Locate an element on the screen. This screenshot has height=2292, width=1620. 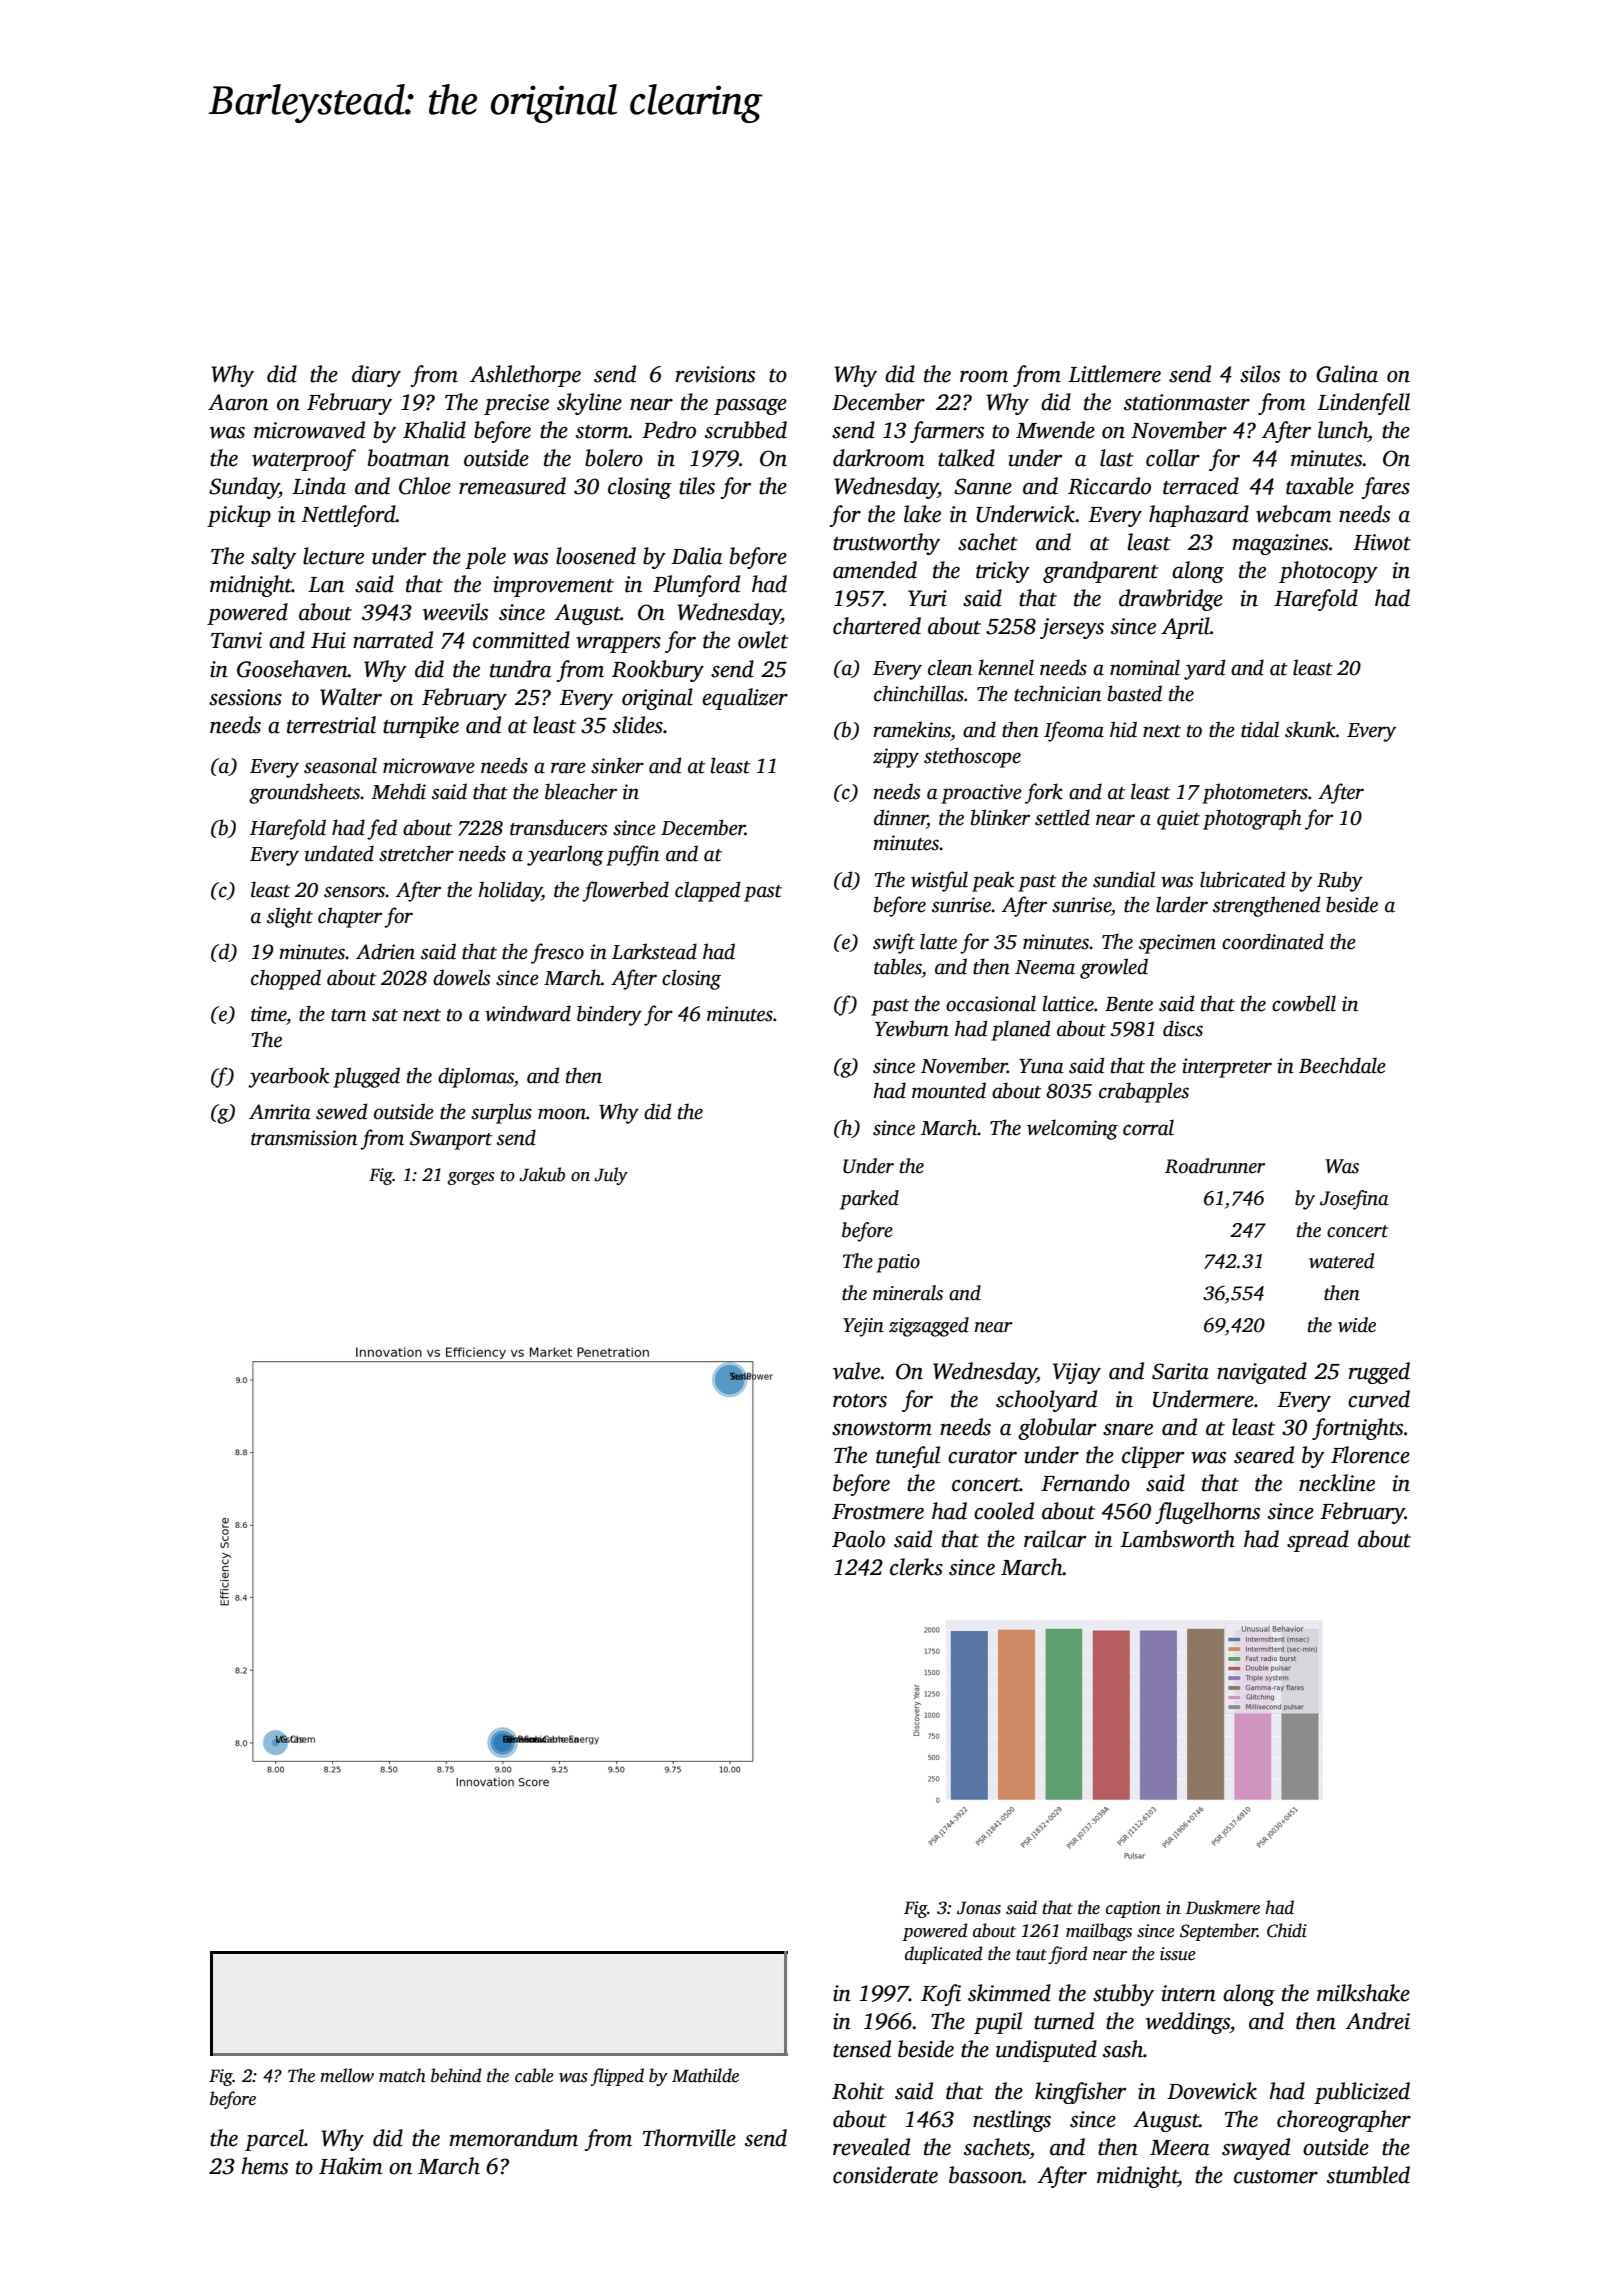
Thornville is located at coordinates (689, 2138).
